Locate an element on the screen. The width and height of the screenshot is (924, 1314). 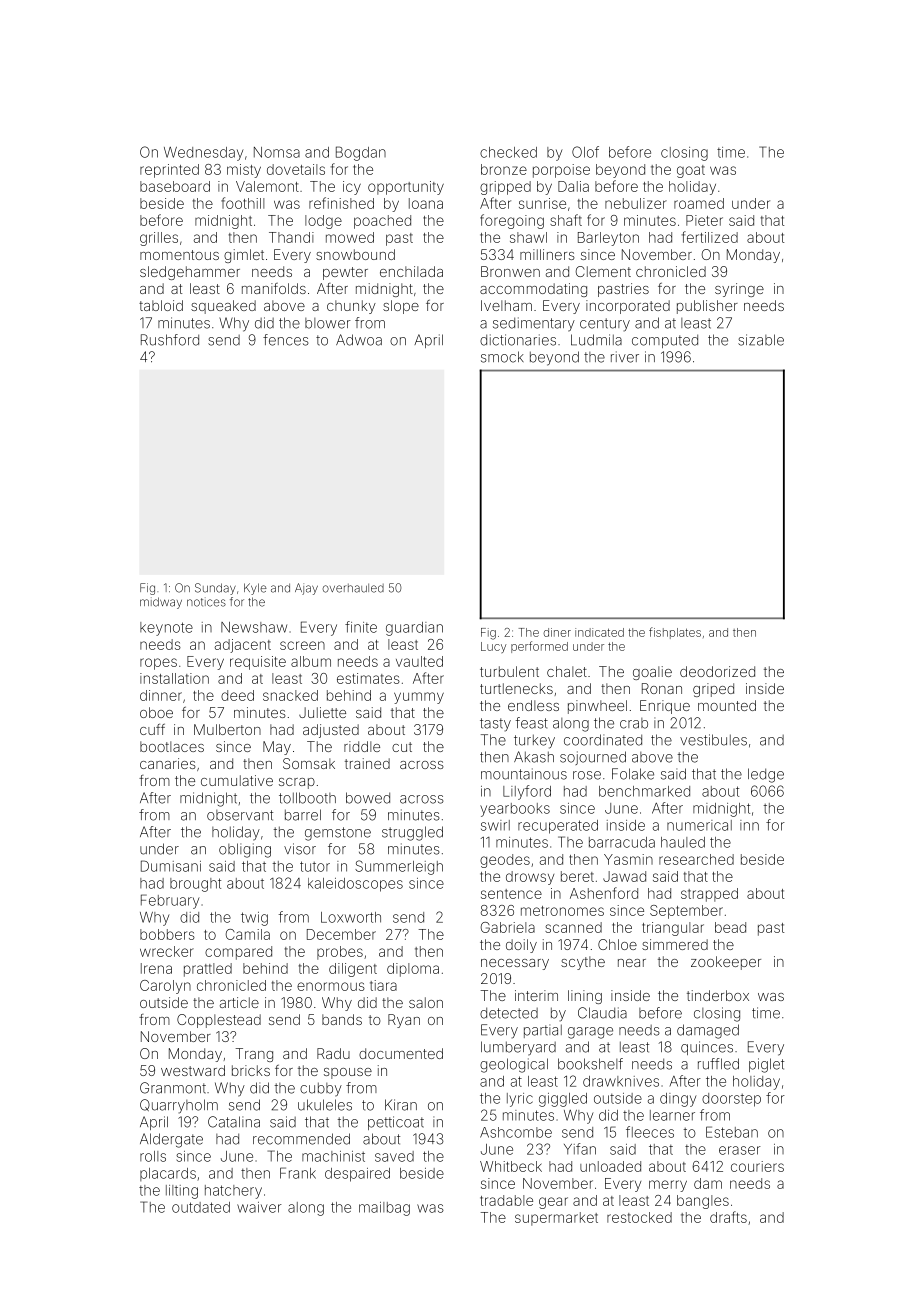
smock is located at coordinates (502, 357).
